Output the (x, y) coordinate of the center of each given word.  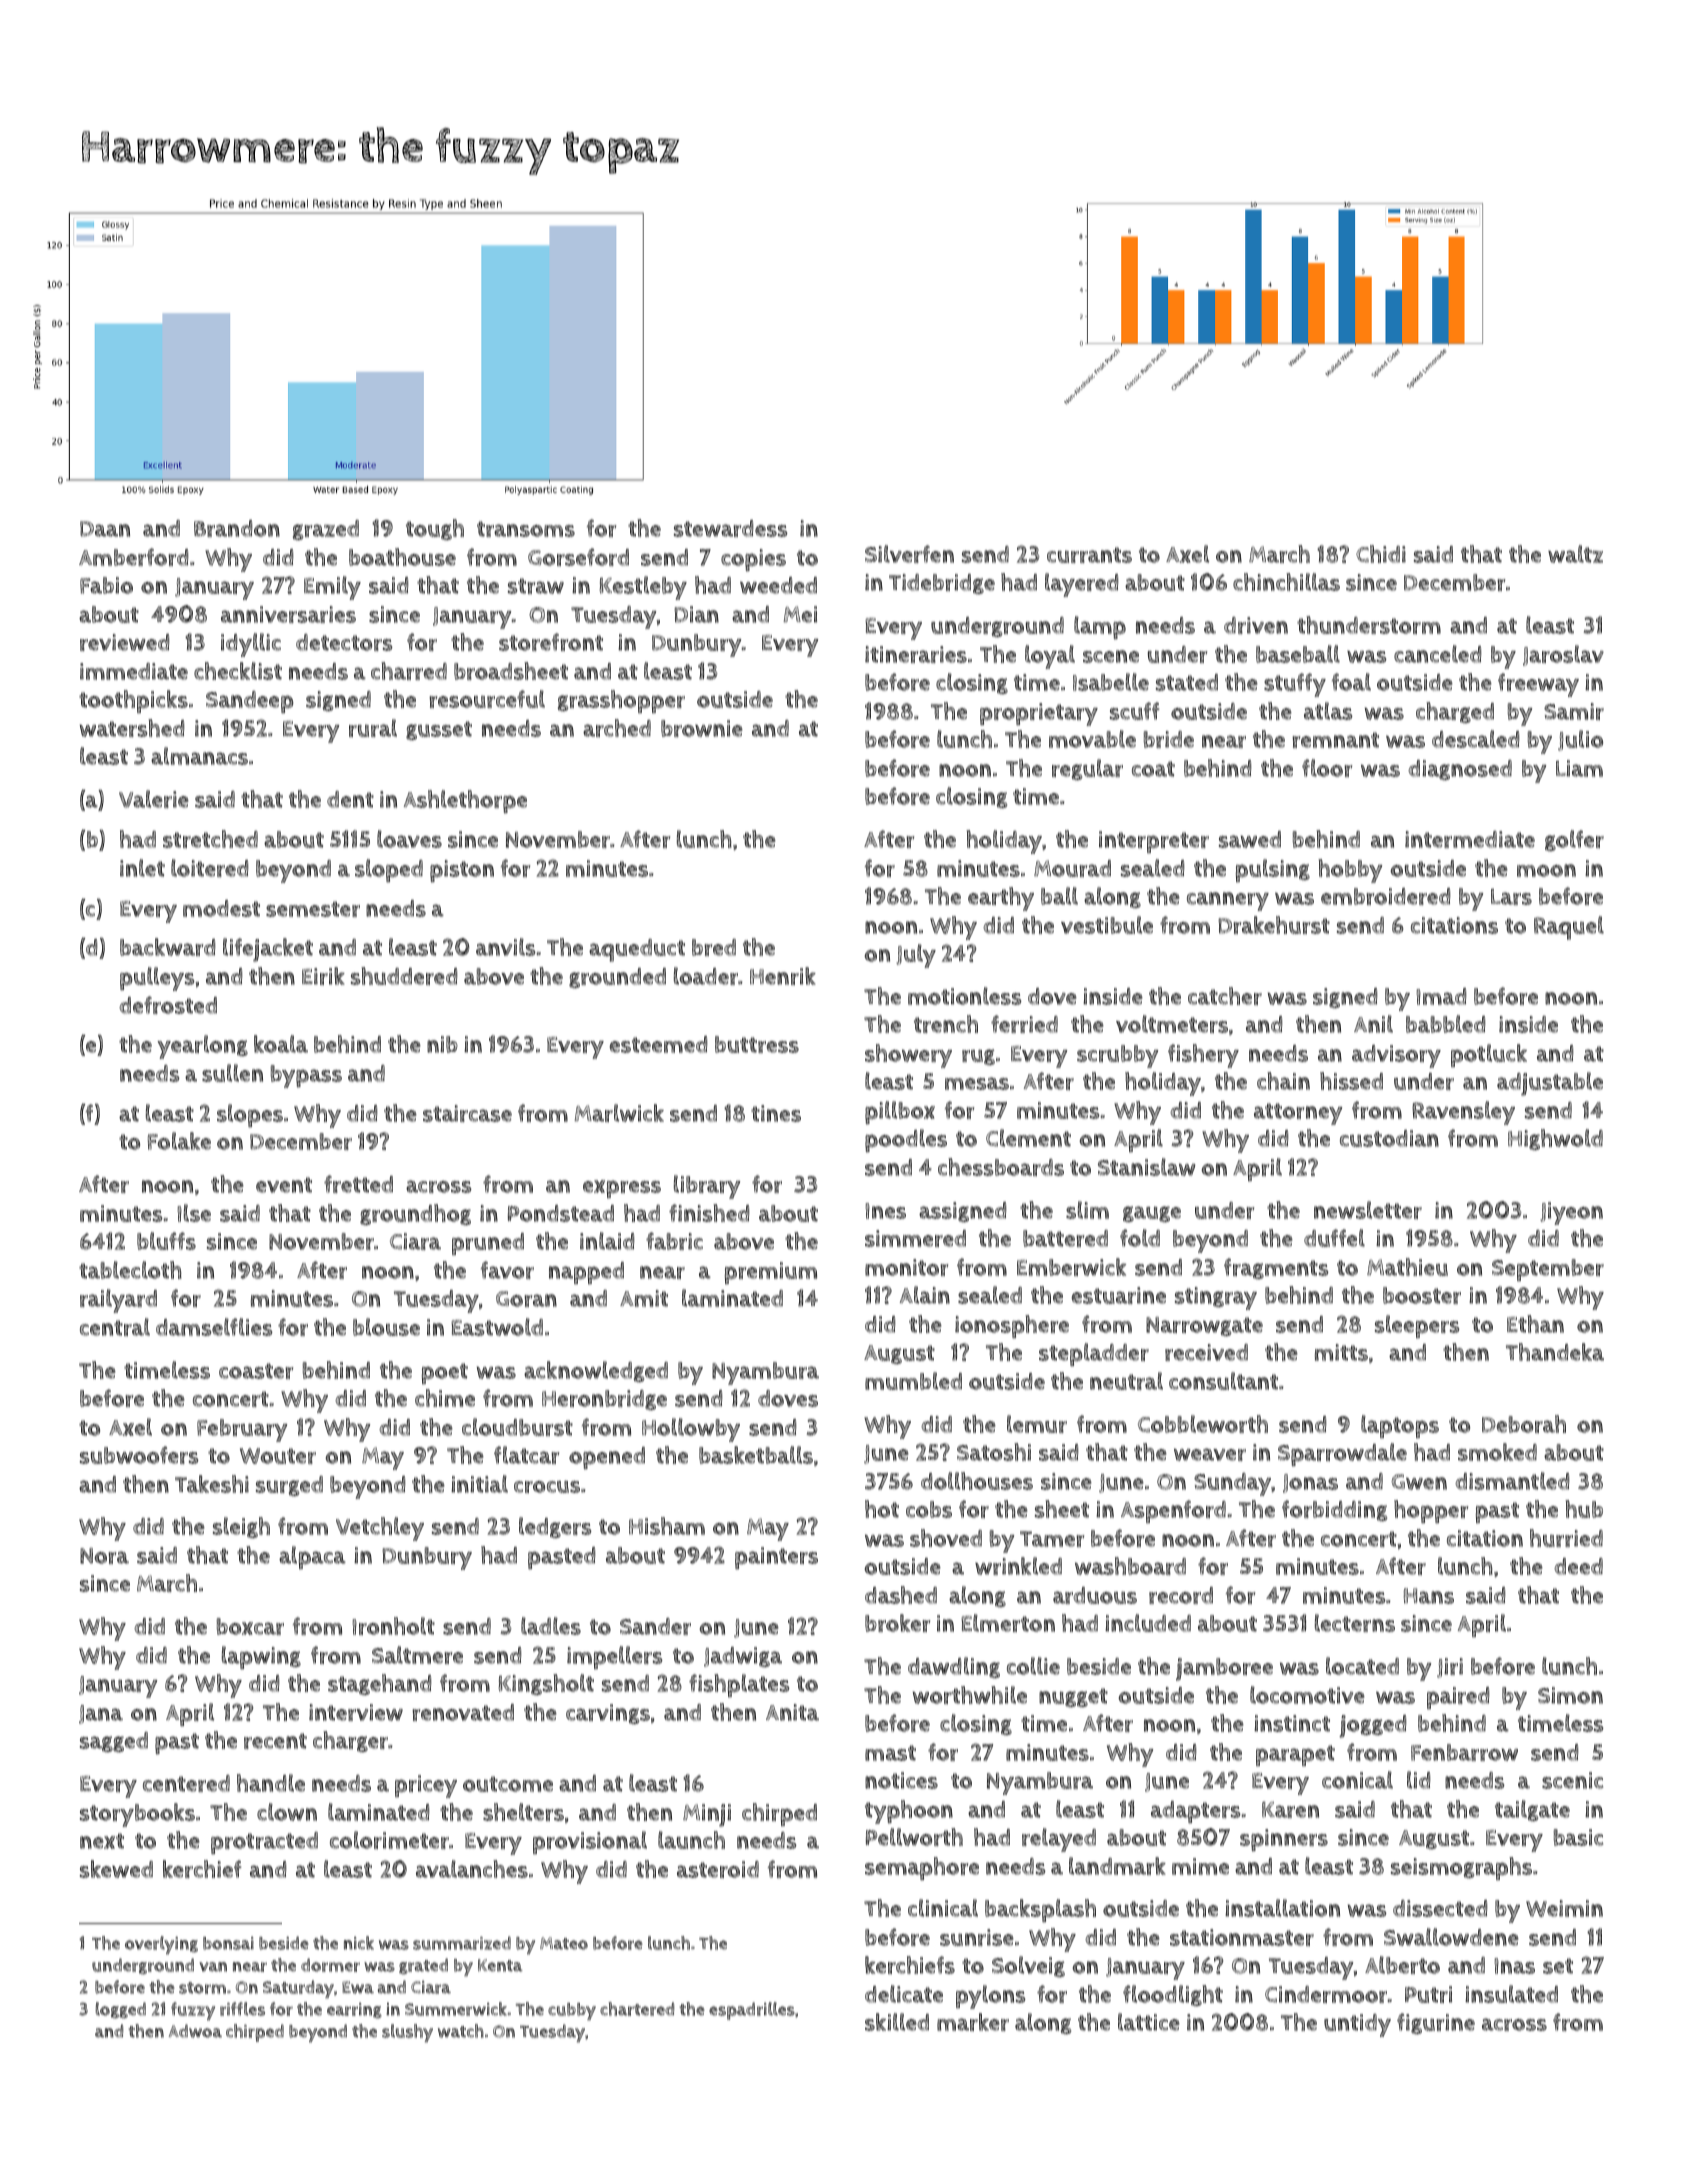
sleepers (1417, 1327)
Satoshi (994, 1452)
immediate (134, 671)
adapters (1196, 1812)
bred (714, 947)
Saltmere (417, 1655)
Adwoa (195, 2031)
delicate (904, 1994)
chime (445, 1398)
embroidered (1386, 896)
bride (1169, 739)
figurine (1436, 2024)
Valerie (154, 799)
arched (617, 728)
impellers (615, 1658)
